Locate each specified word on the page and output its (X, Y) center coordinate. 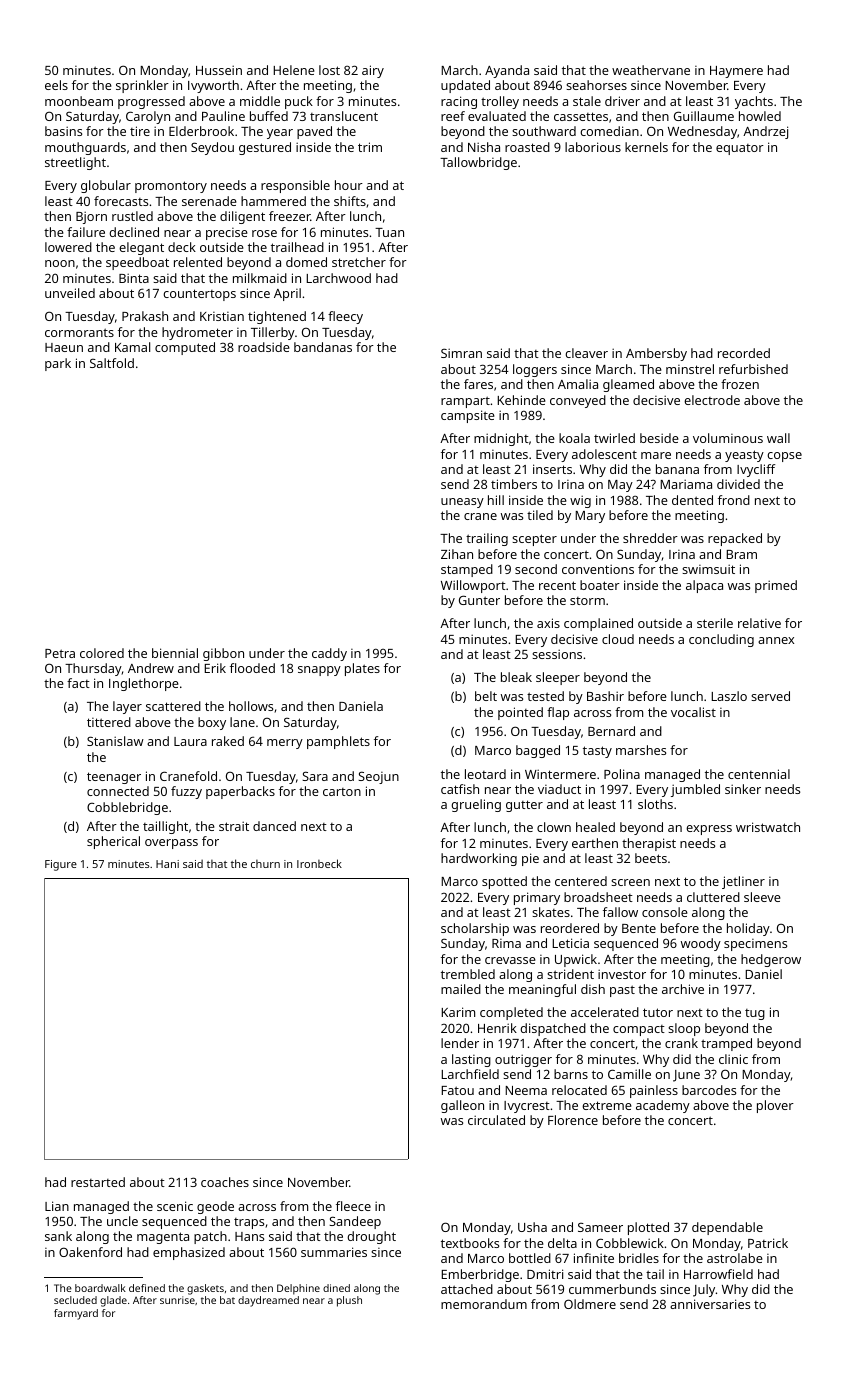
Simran (461, 353)
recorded (744, 353)
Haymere (736, 72)
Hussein (219, 70)
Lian (57, 1206)
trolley (500, 102)
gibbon (223, 654)
